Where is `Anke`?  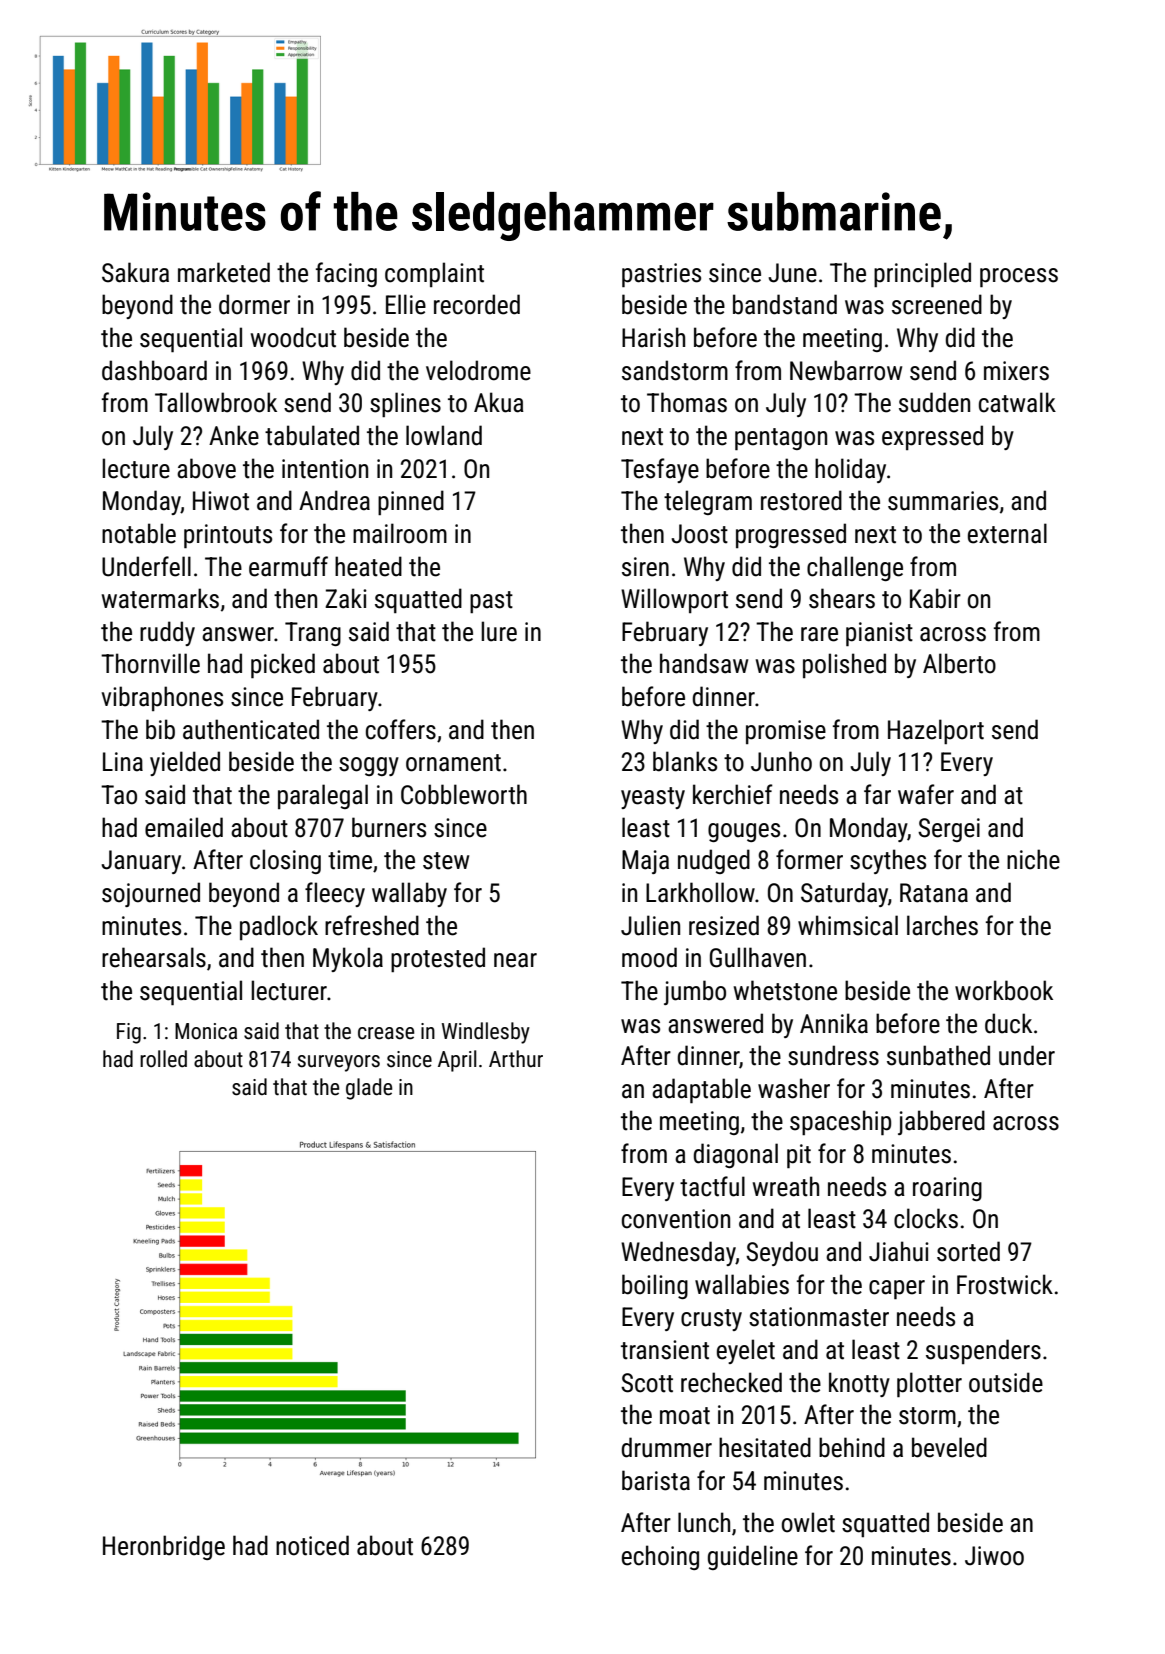 Anke is located at coordinates (234, 435).
